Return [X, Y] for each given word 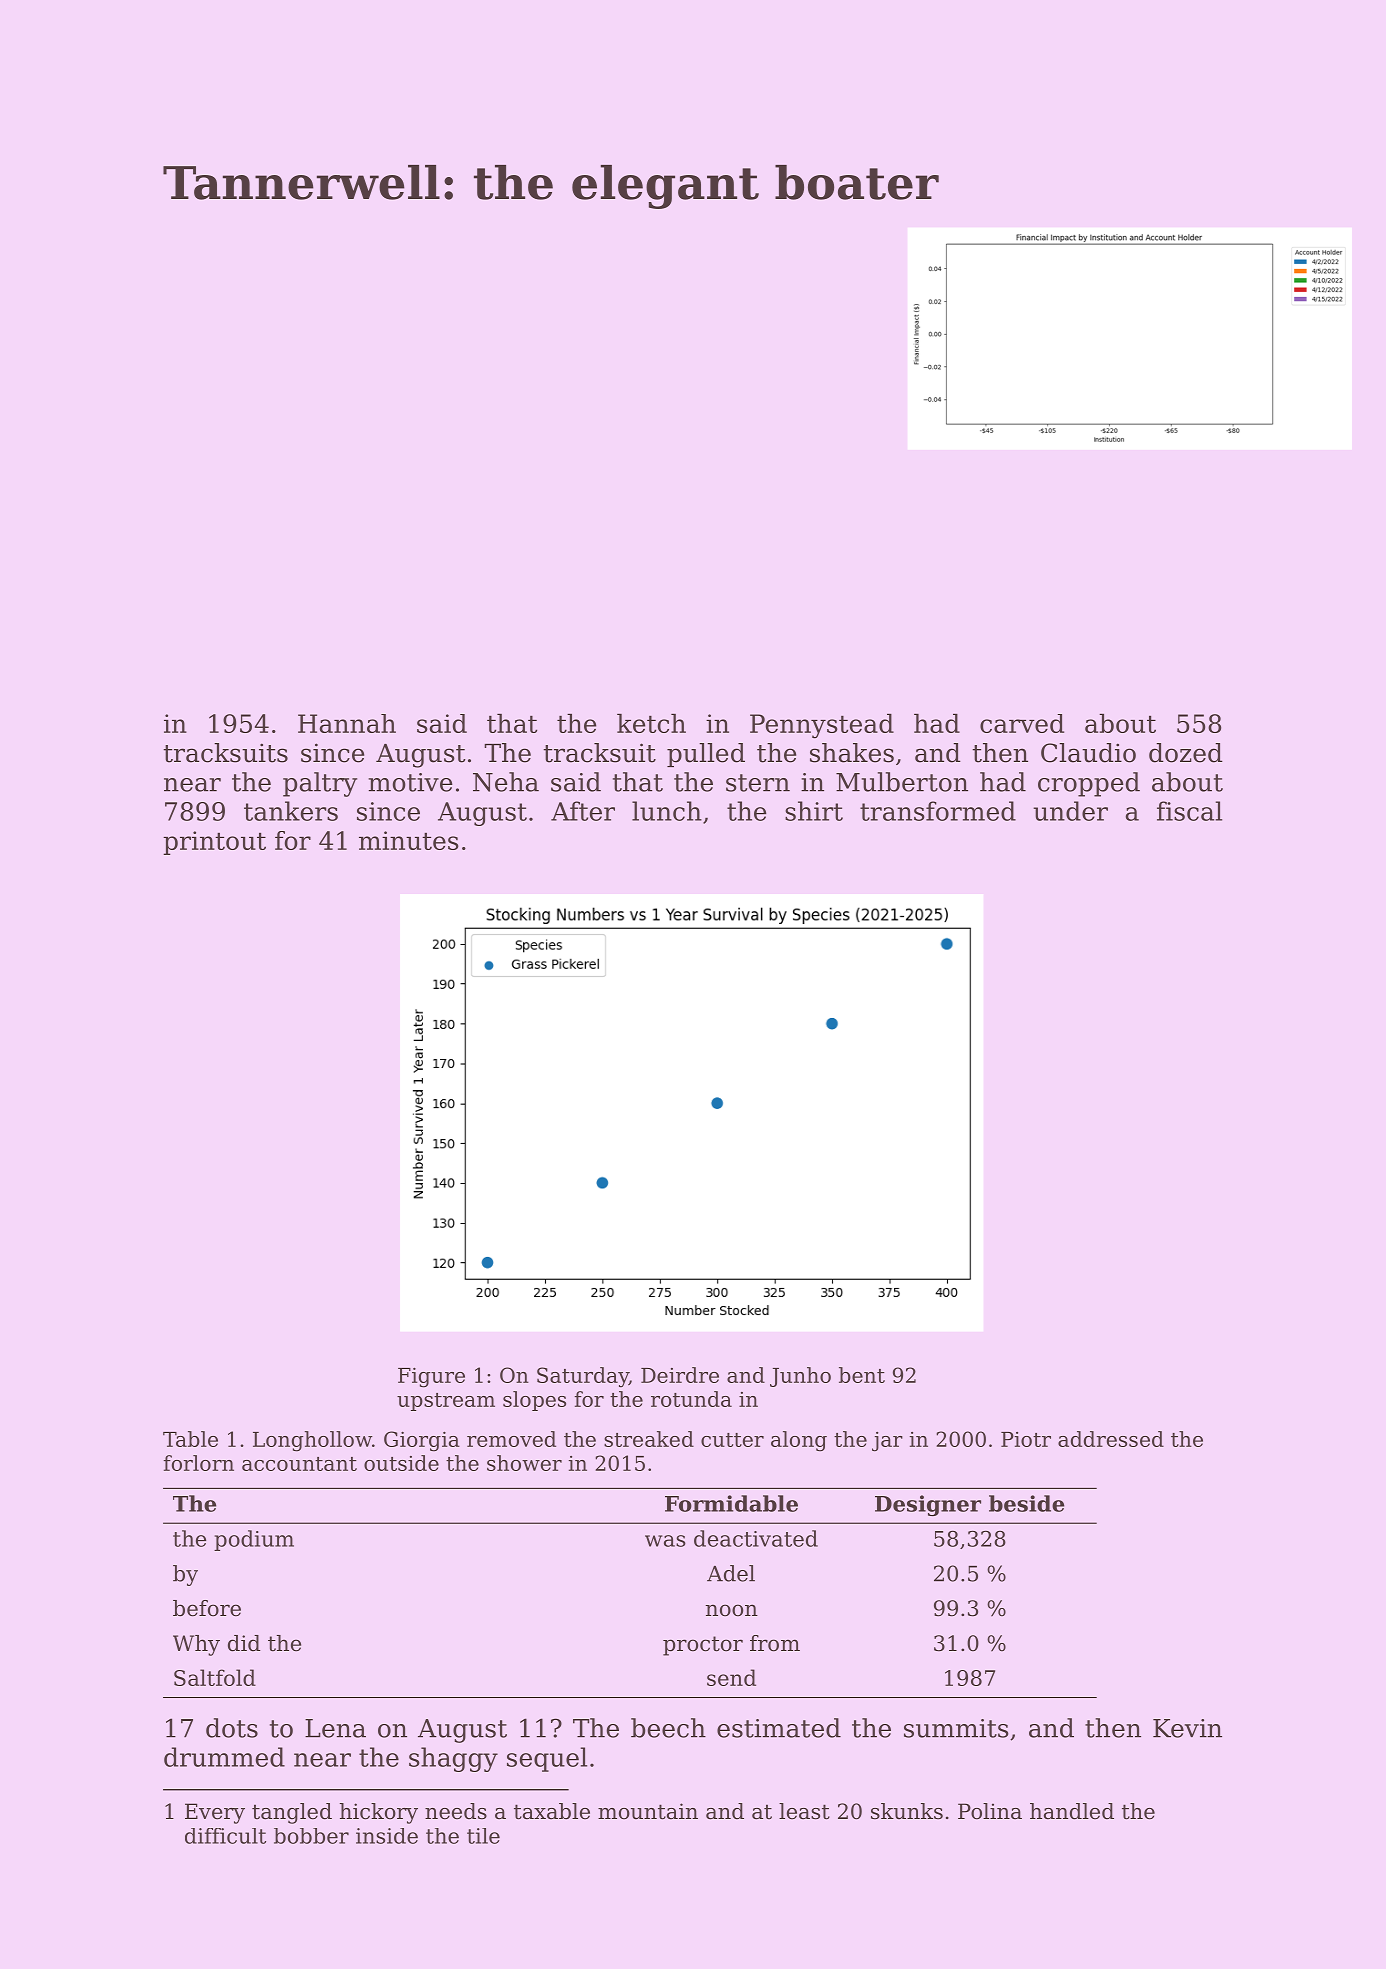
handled [1072, 1811]
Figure [431, 1377]
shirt [814, 811]
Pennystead [822, 726]
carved [1022, 723]
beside [1026, 1503]
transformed [938, 811]
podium [254, 1540]
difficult [225, 1836]
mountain [648, 1811]
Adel [731, 1573]
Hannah [347, 723]
